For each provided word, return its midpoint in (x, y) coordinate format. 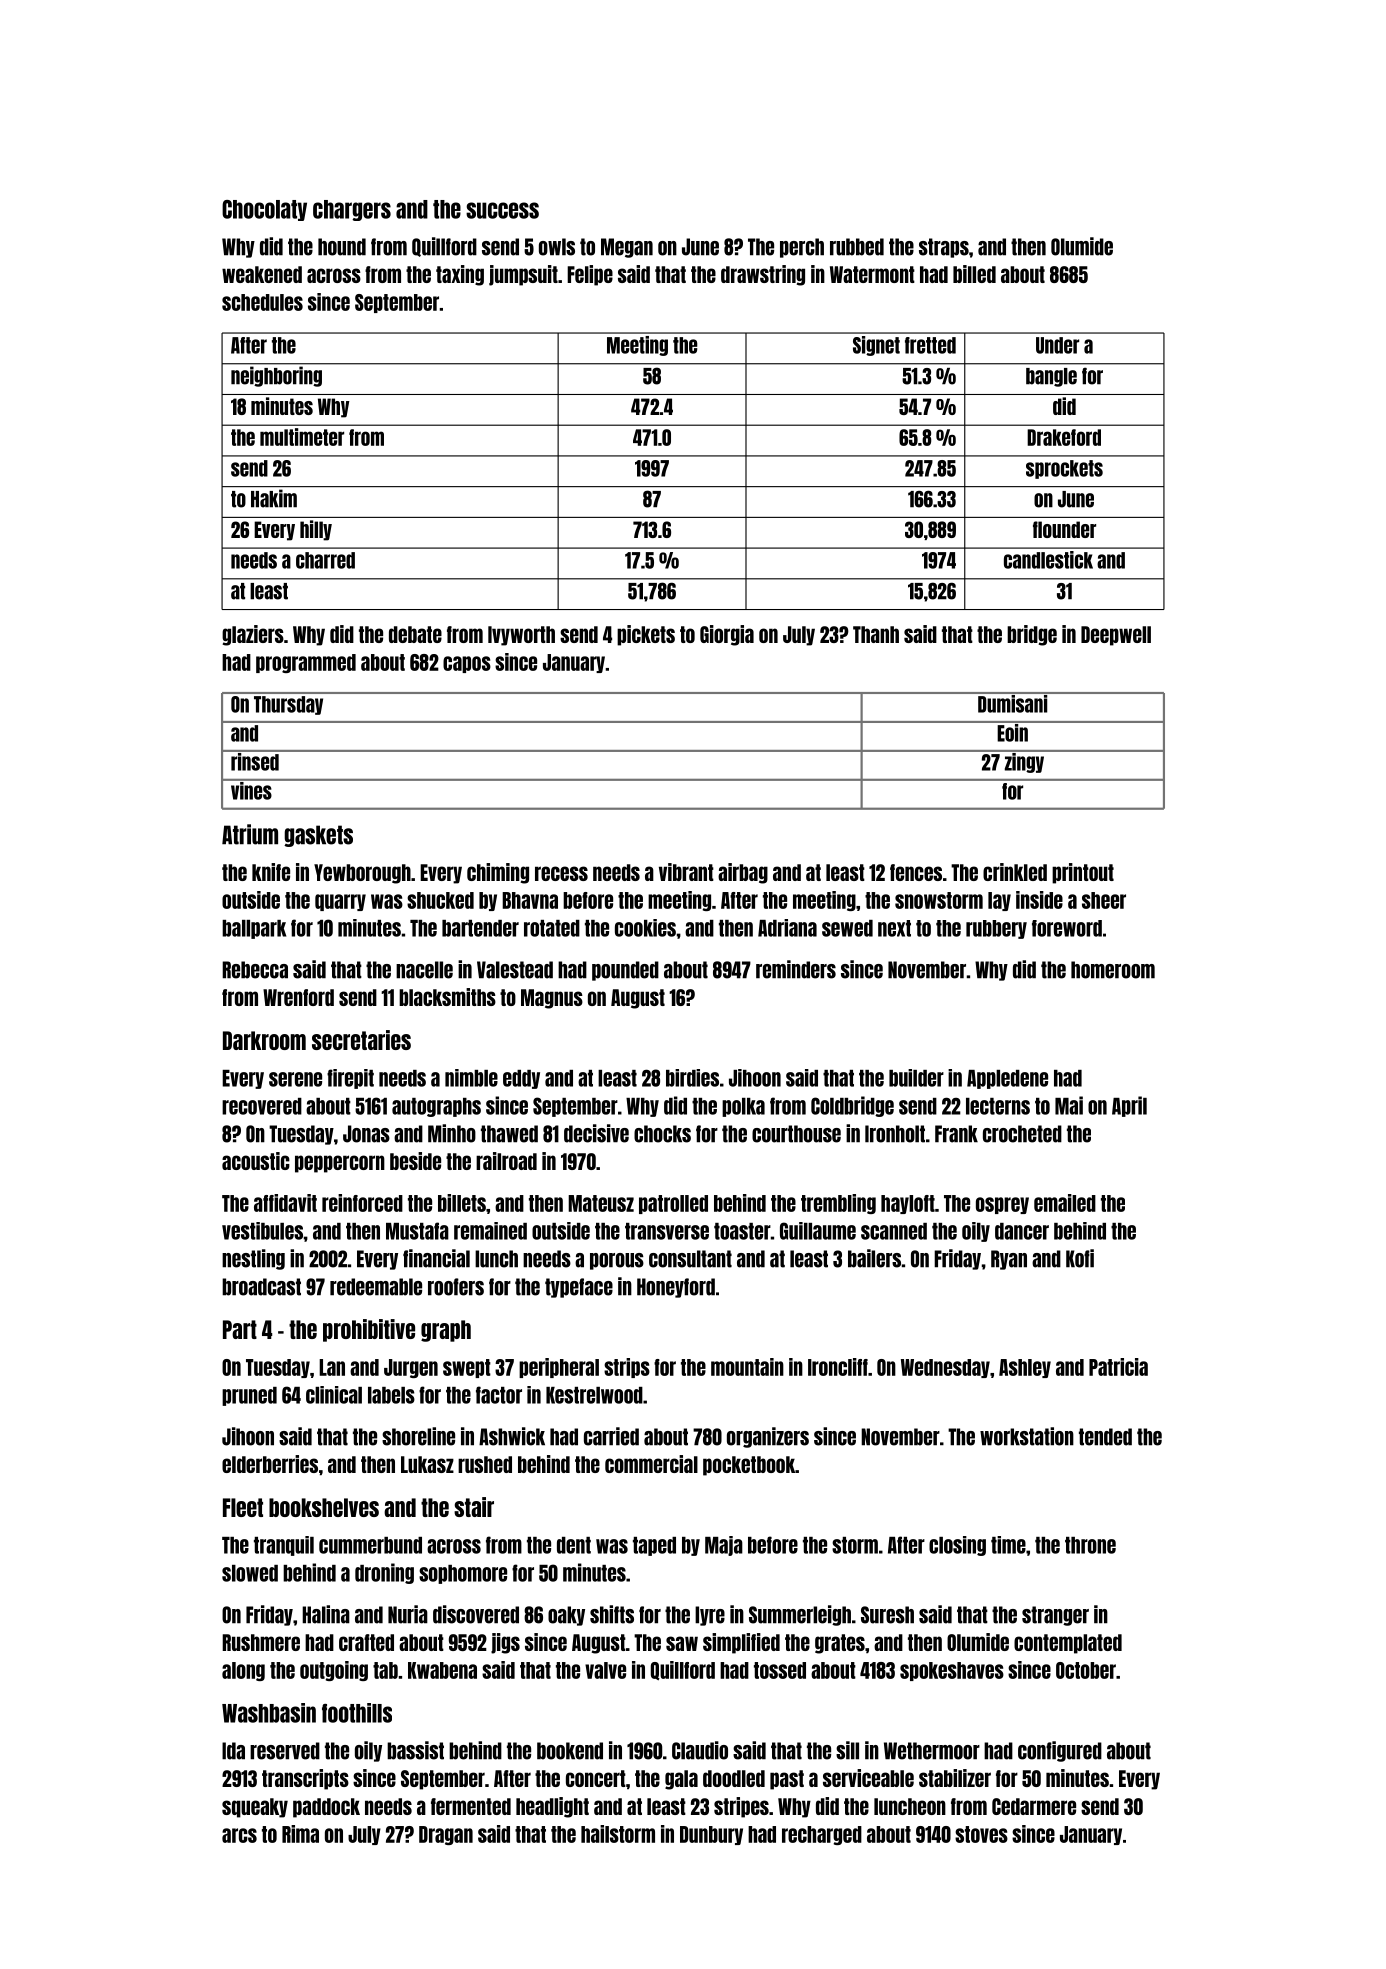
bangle (1051, 377)
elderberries (270, 1464)
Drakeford (1064, 437)
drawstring (763, 275)
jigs (505, 1643)
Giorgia (727, 635)
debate (415, 634)
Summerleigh (800, 1615)
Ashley (1025, 1368)
